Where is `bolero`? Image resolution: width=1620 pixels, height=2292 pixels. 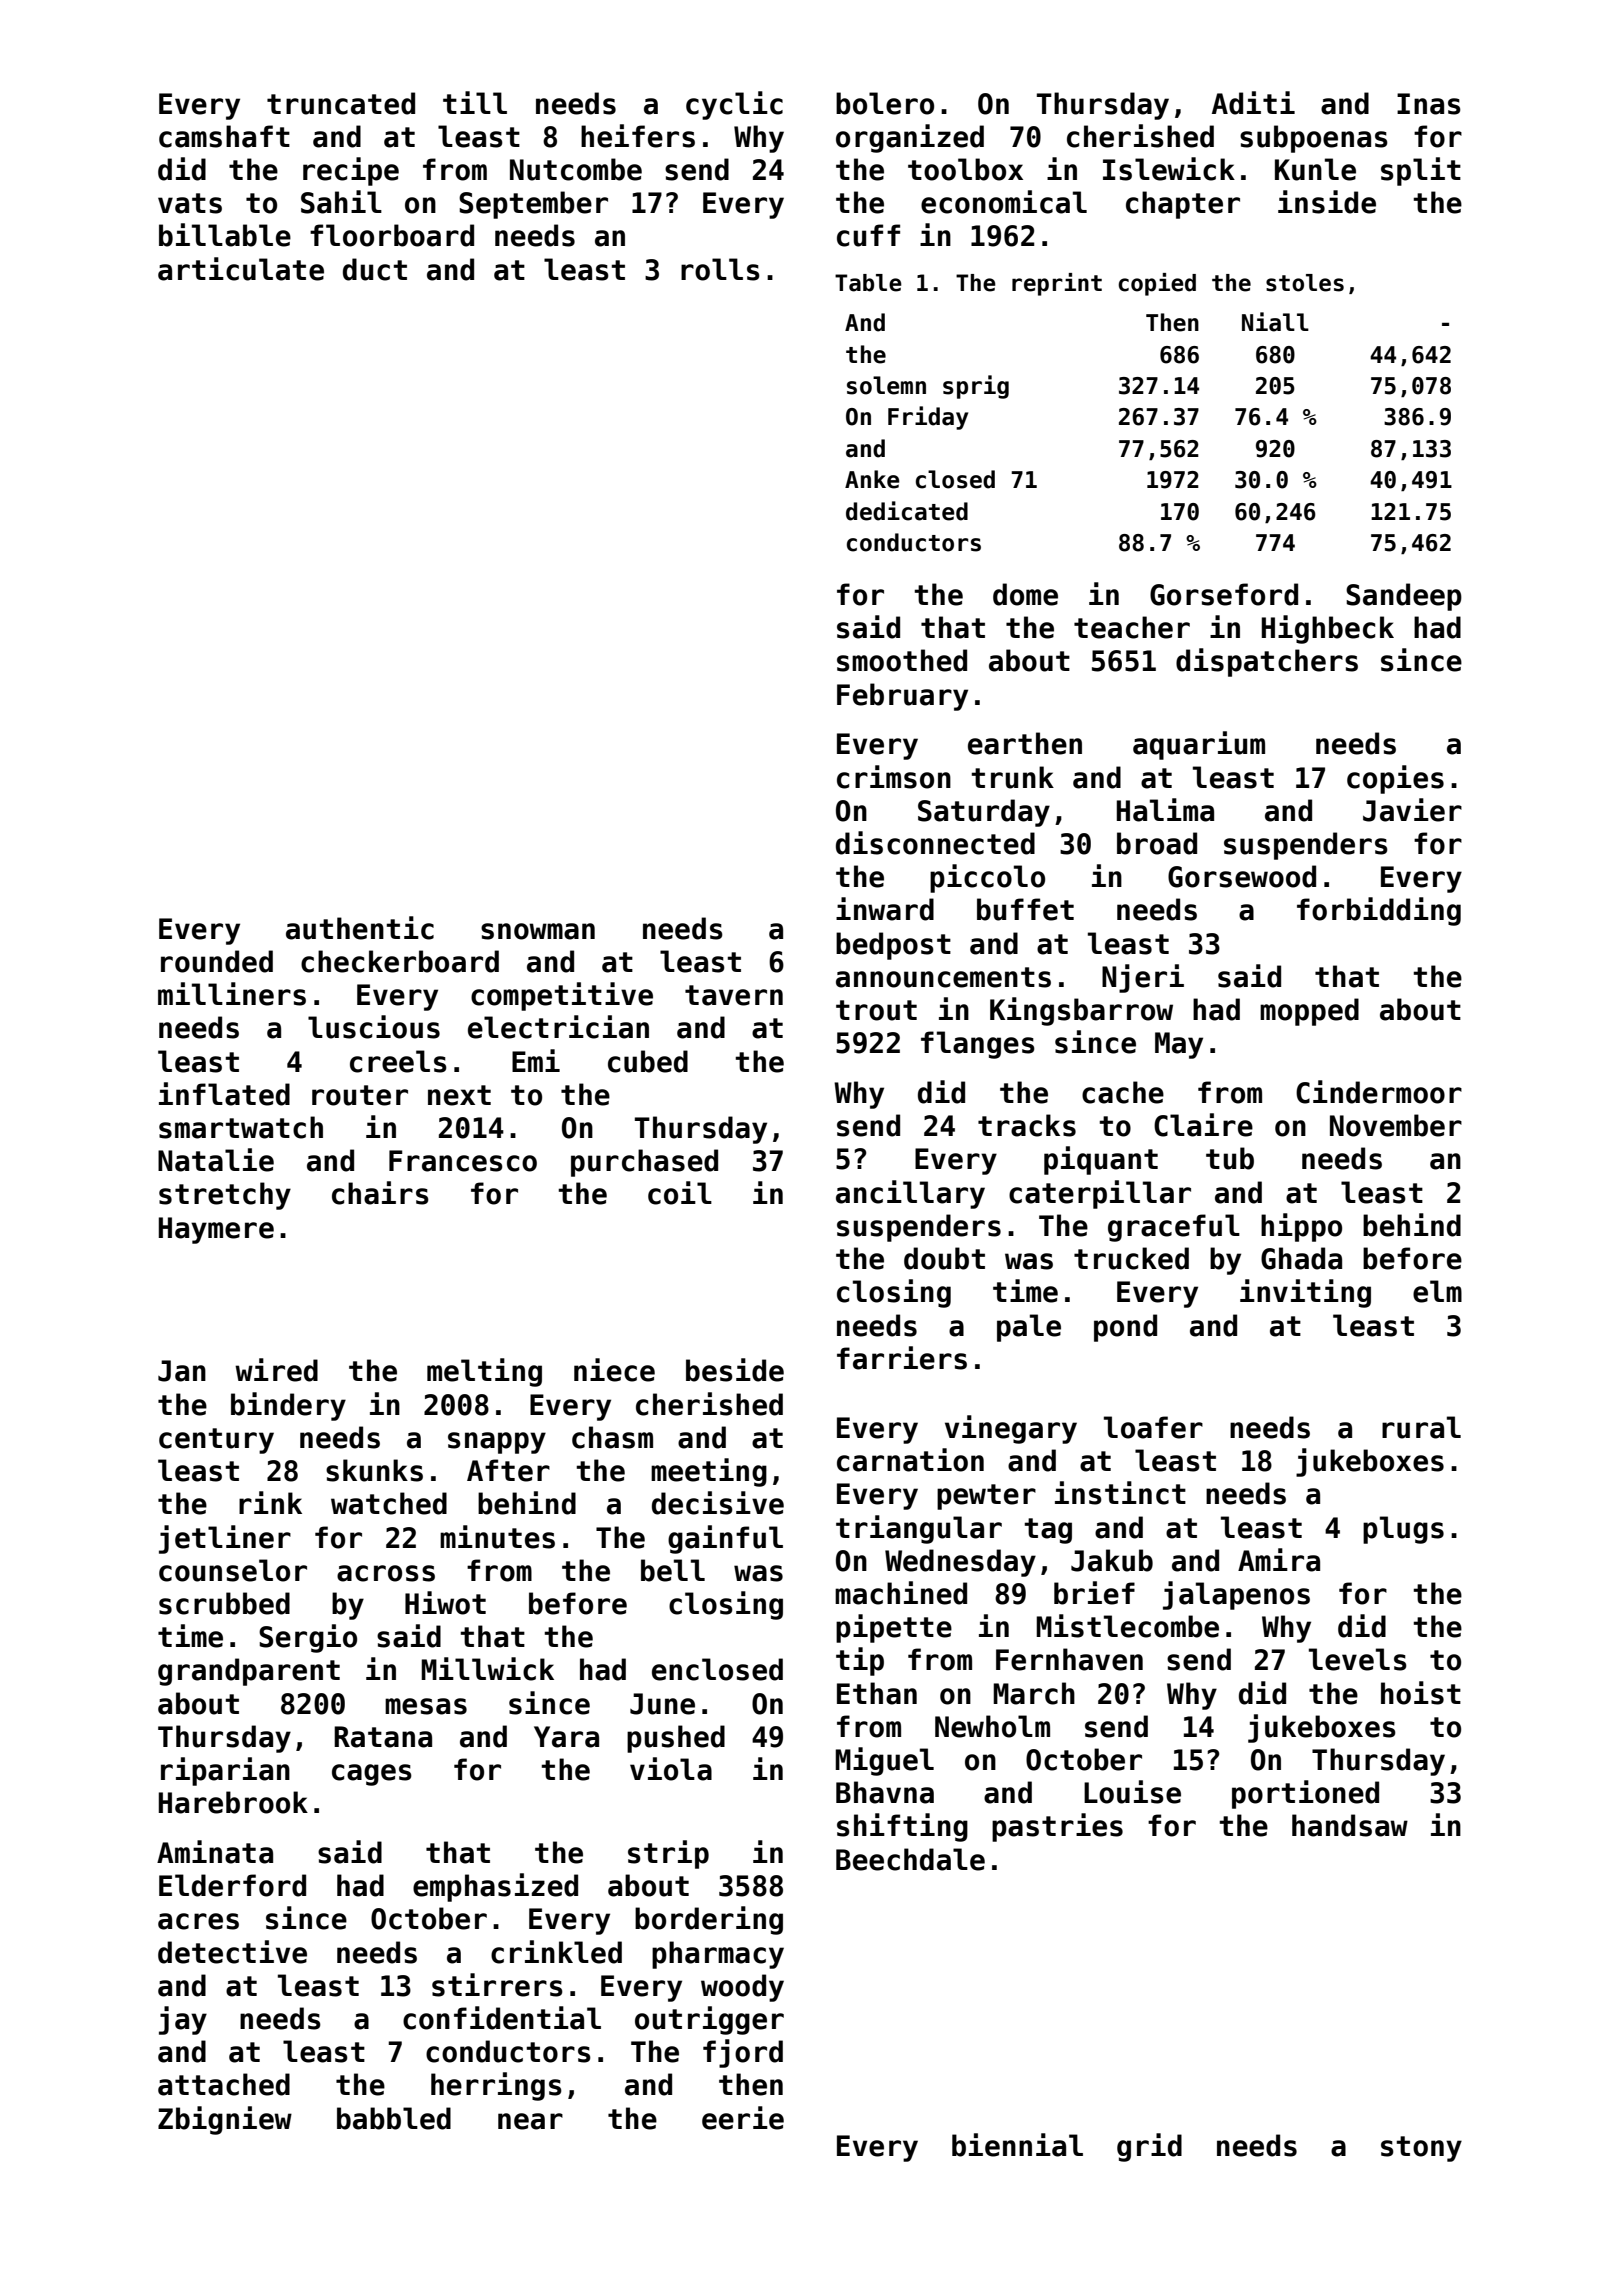
bolero is located at coordinates (885, 103).
